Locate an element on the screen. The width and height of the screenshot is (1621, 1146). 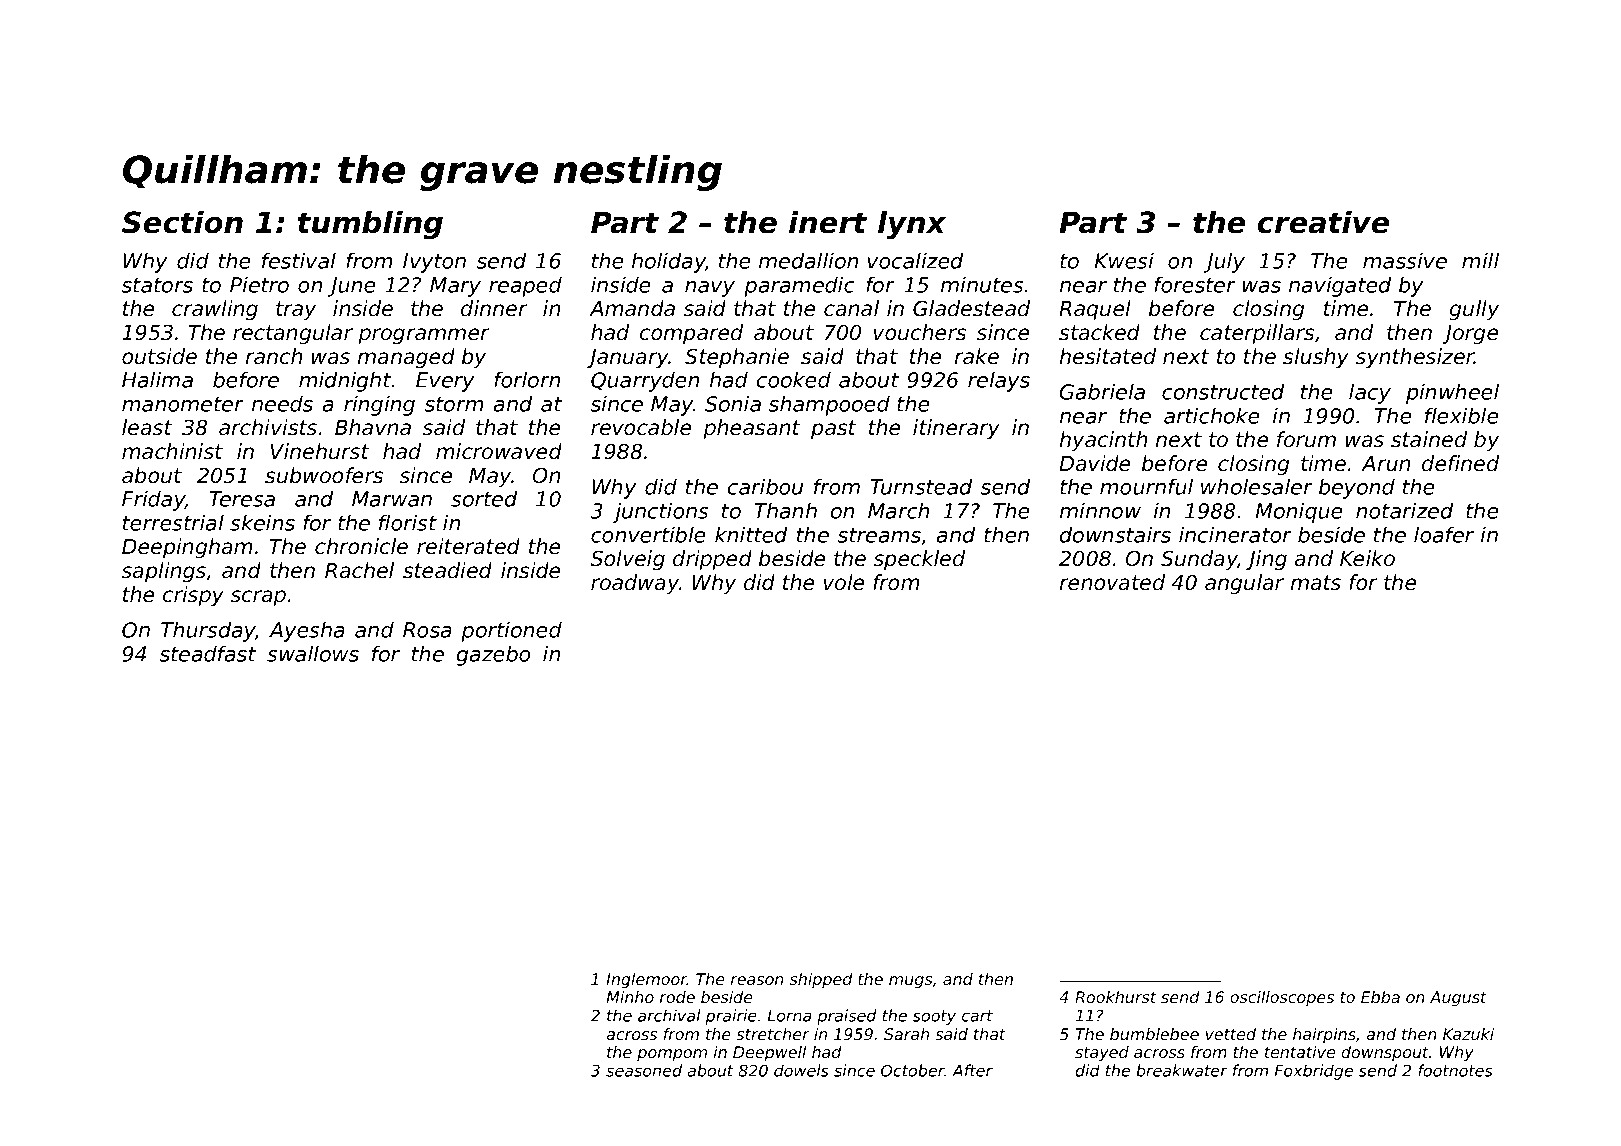
cooked is located at coordinates (794, 380).
